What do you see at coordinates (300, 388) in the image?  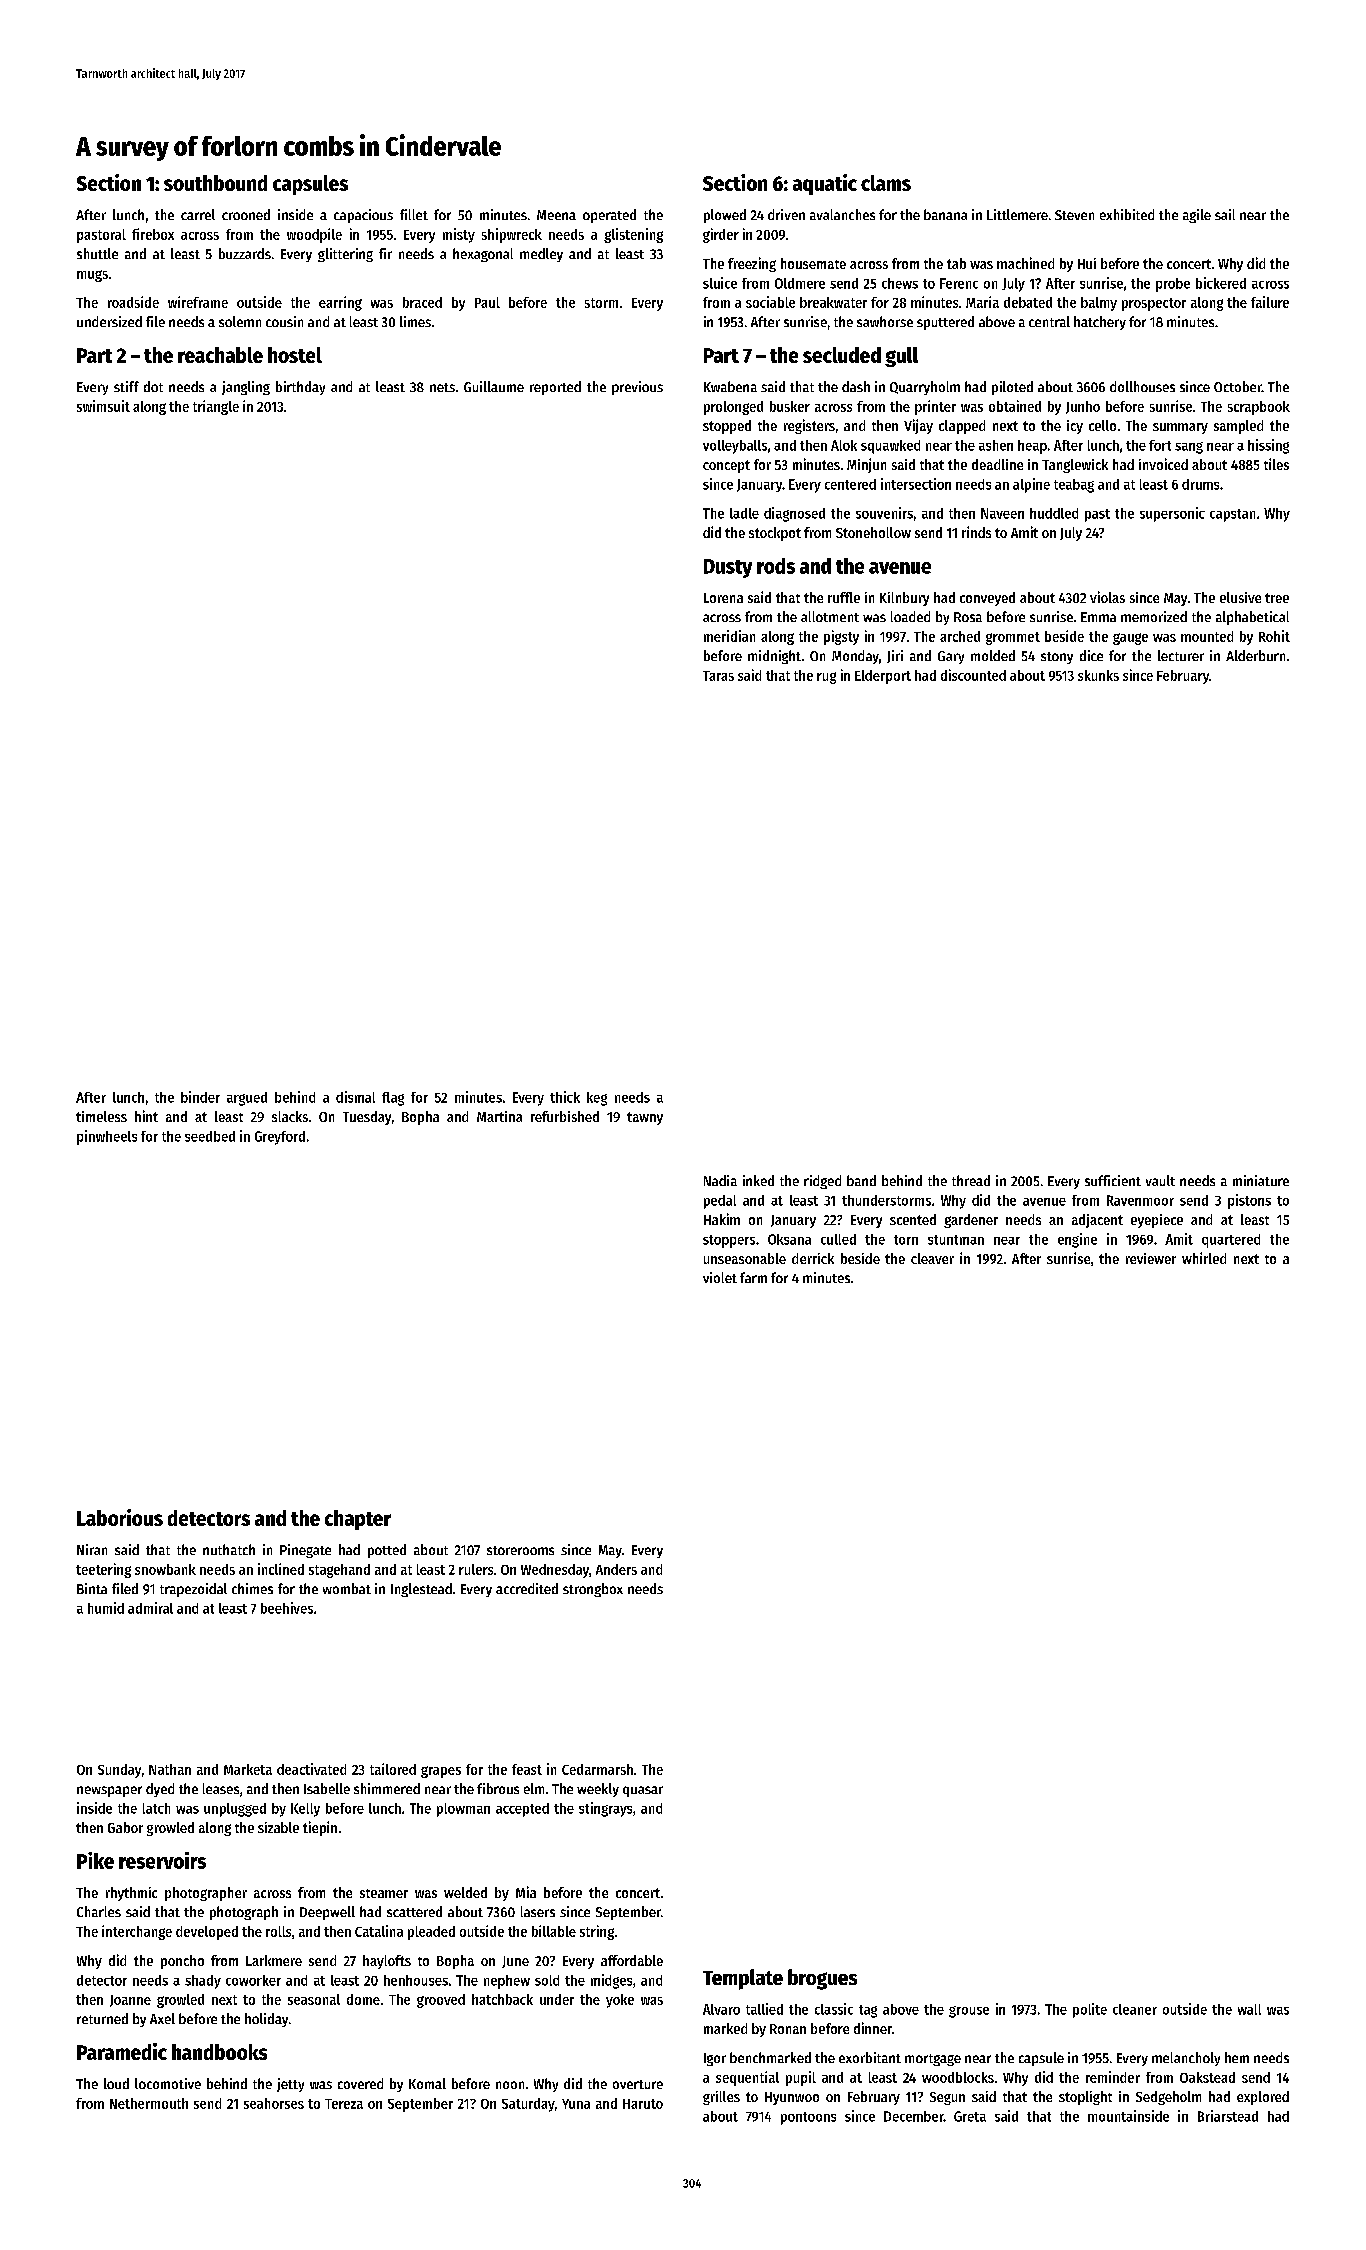 I see `birthday` at bounding box center [300, 388].
